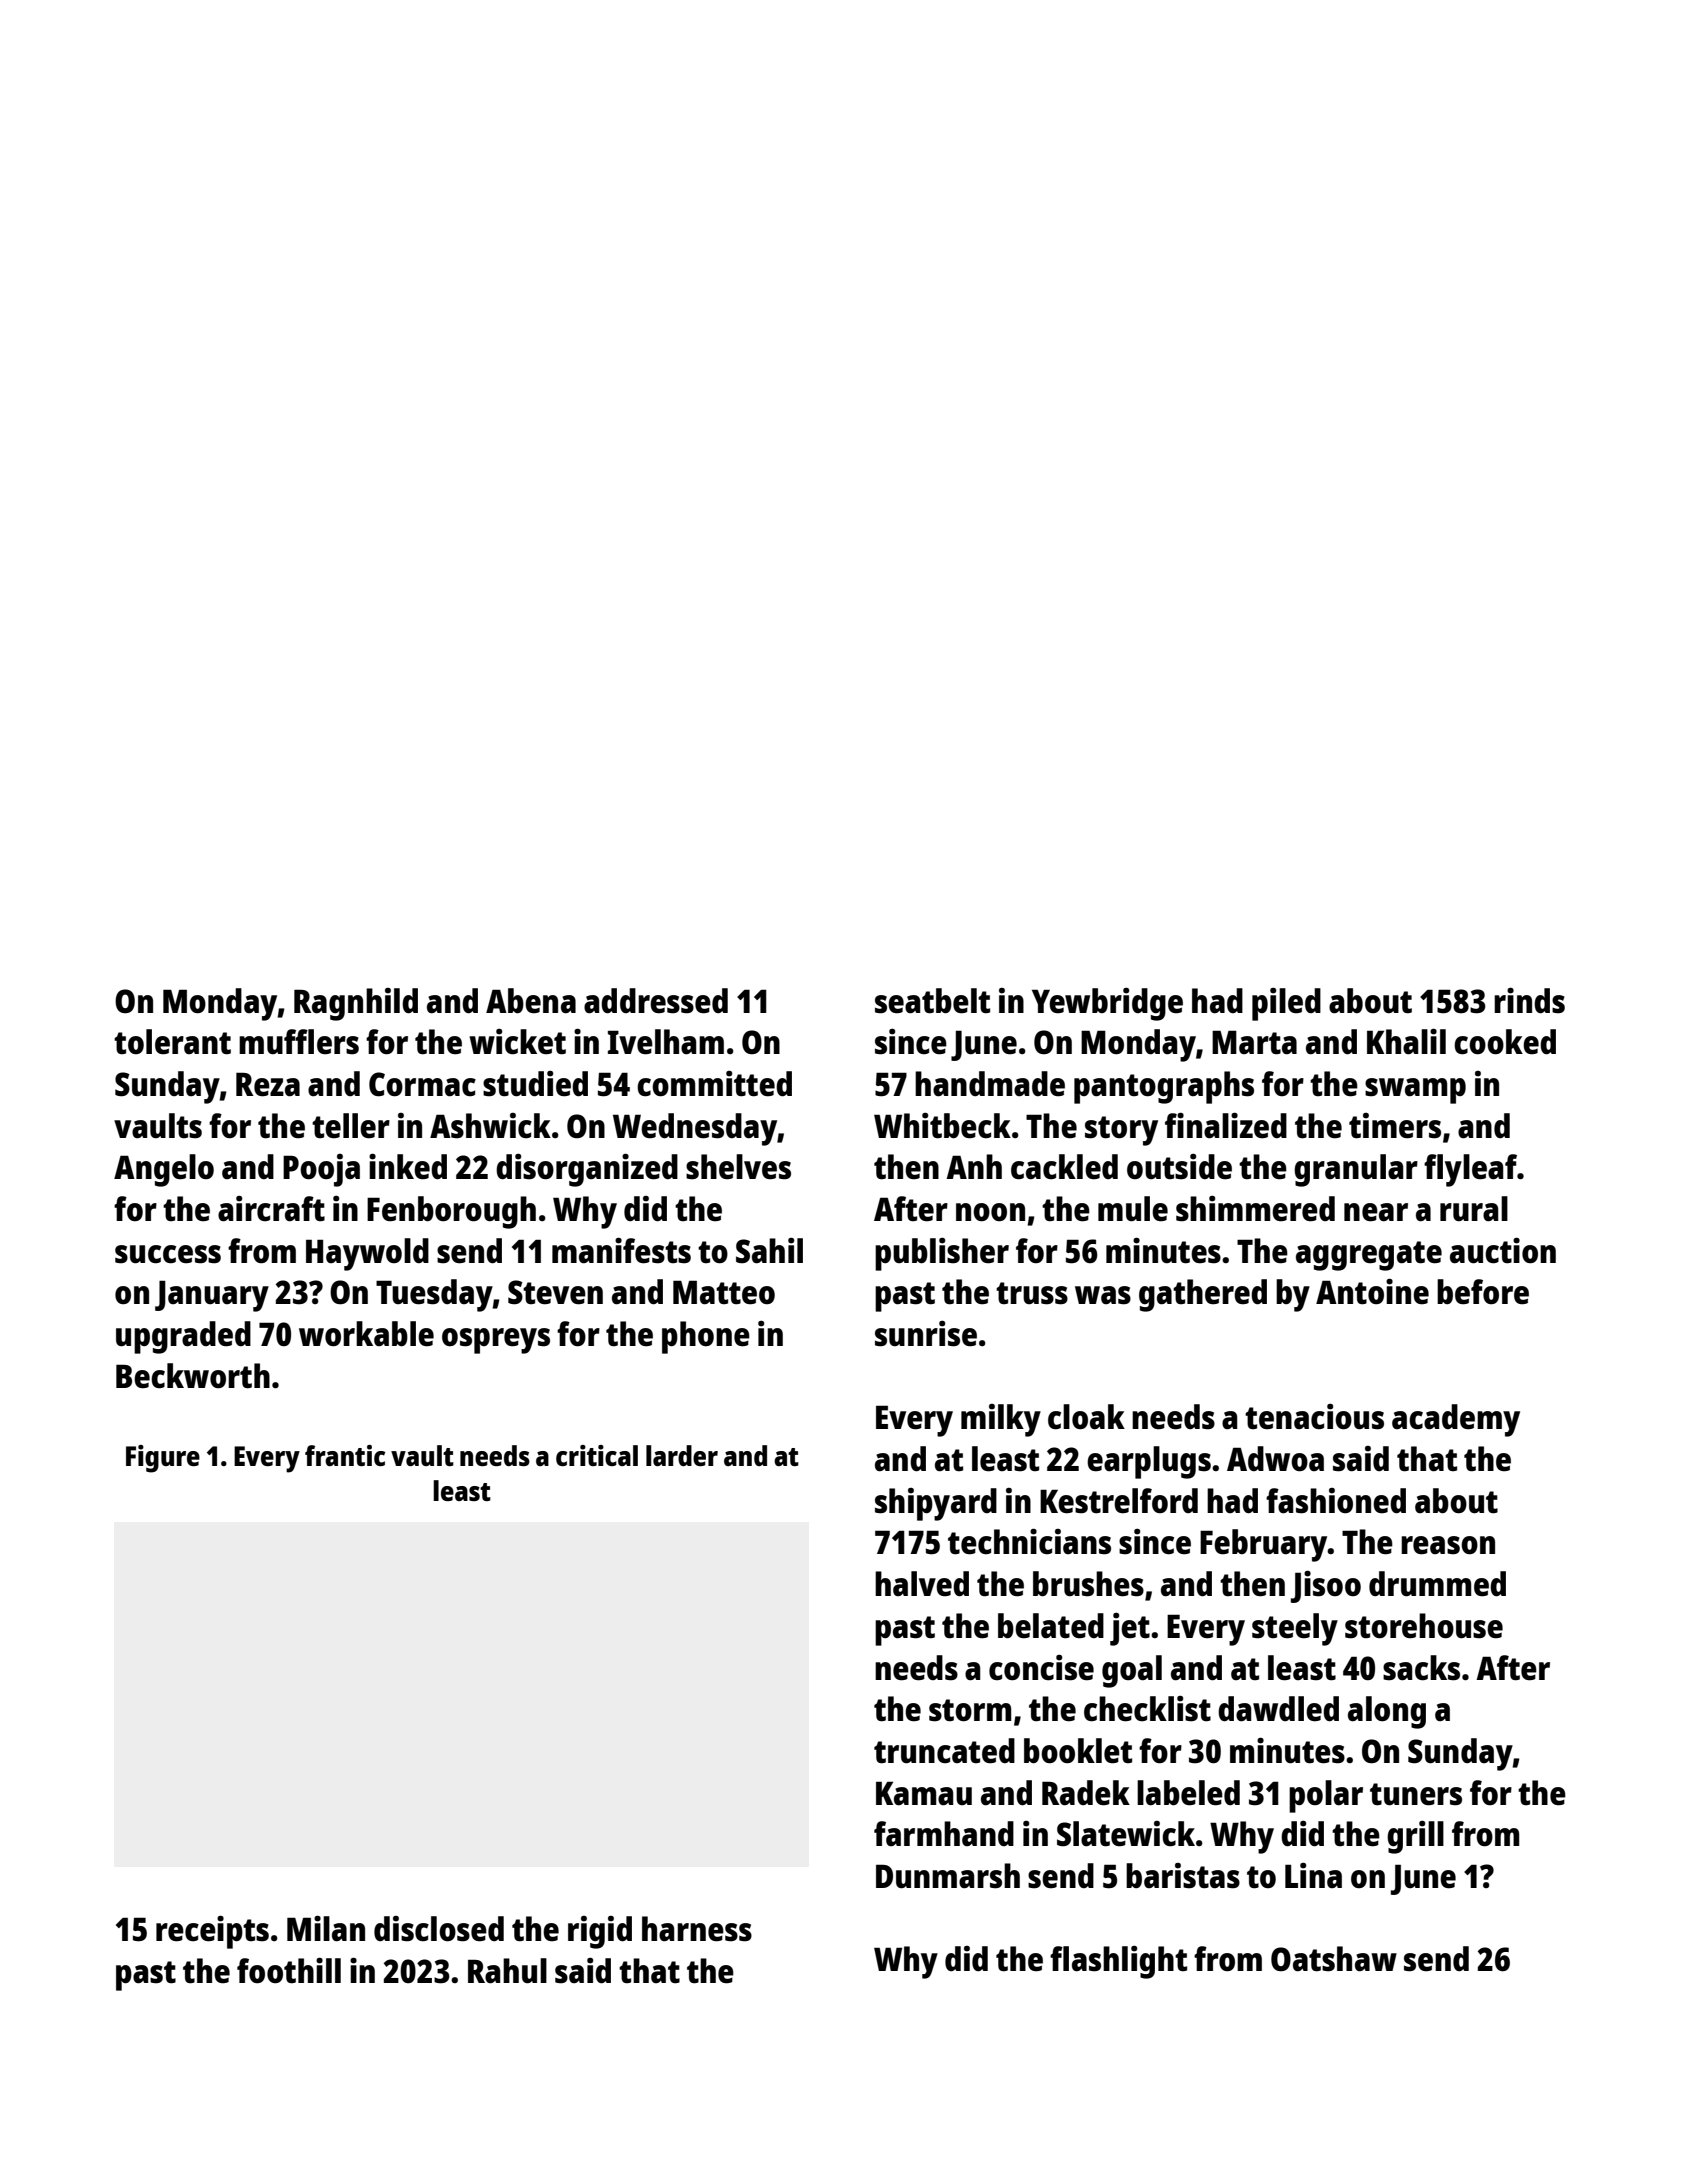  What do you see at coordinates (163, 1459) in the screenshot?
I see `Figure` at bounding box center [163, 1459].
